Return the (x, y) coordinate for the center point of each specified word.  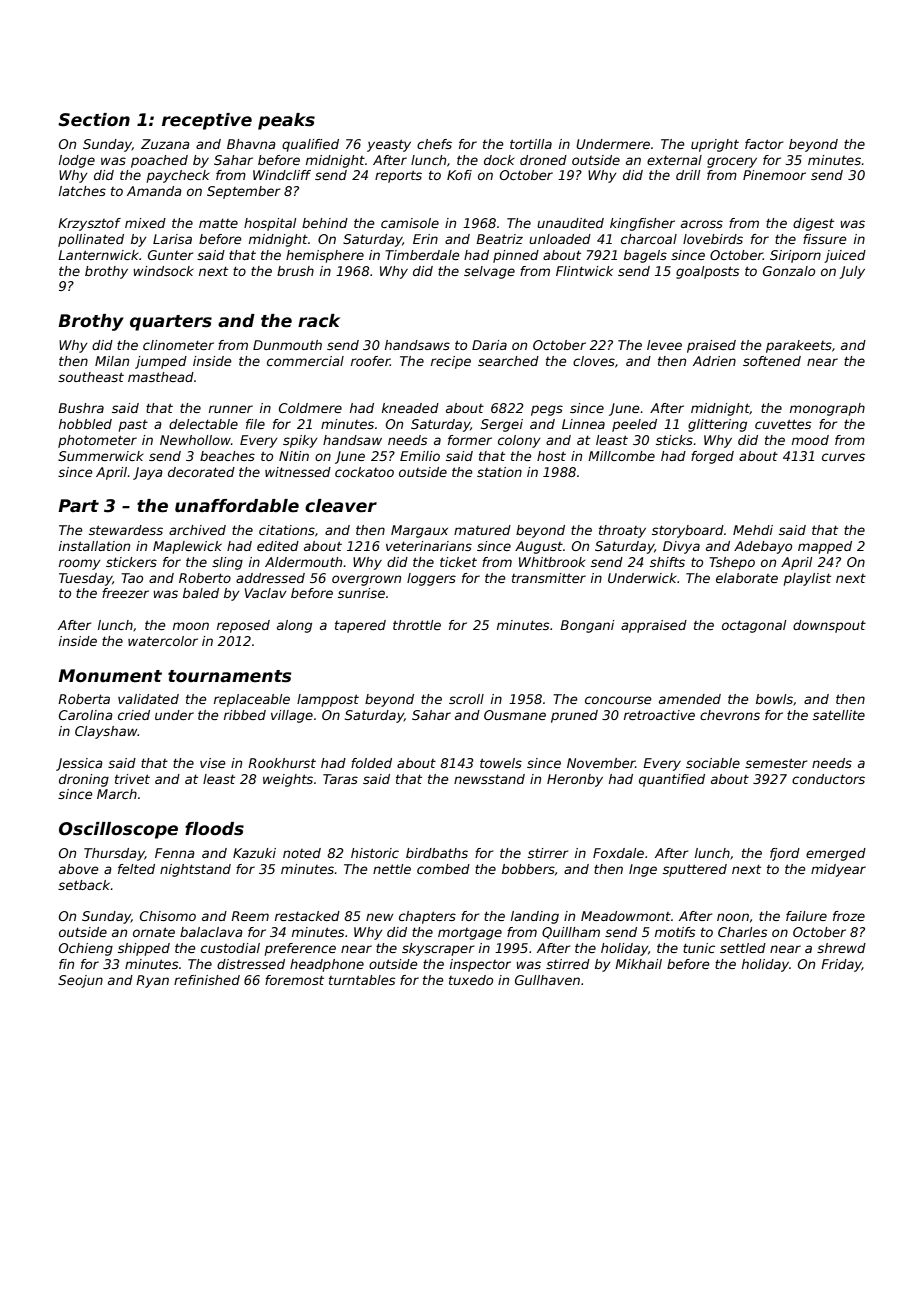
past (133, 426)
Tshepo (732, 563)
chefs (434, 144)
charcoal (649, 239)
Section (94, 120)
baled (201, 593)
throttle (417, 625)
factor (764, 144)
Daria (489, 345)
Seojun (80, 981)
